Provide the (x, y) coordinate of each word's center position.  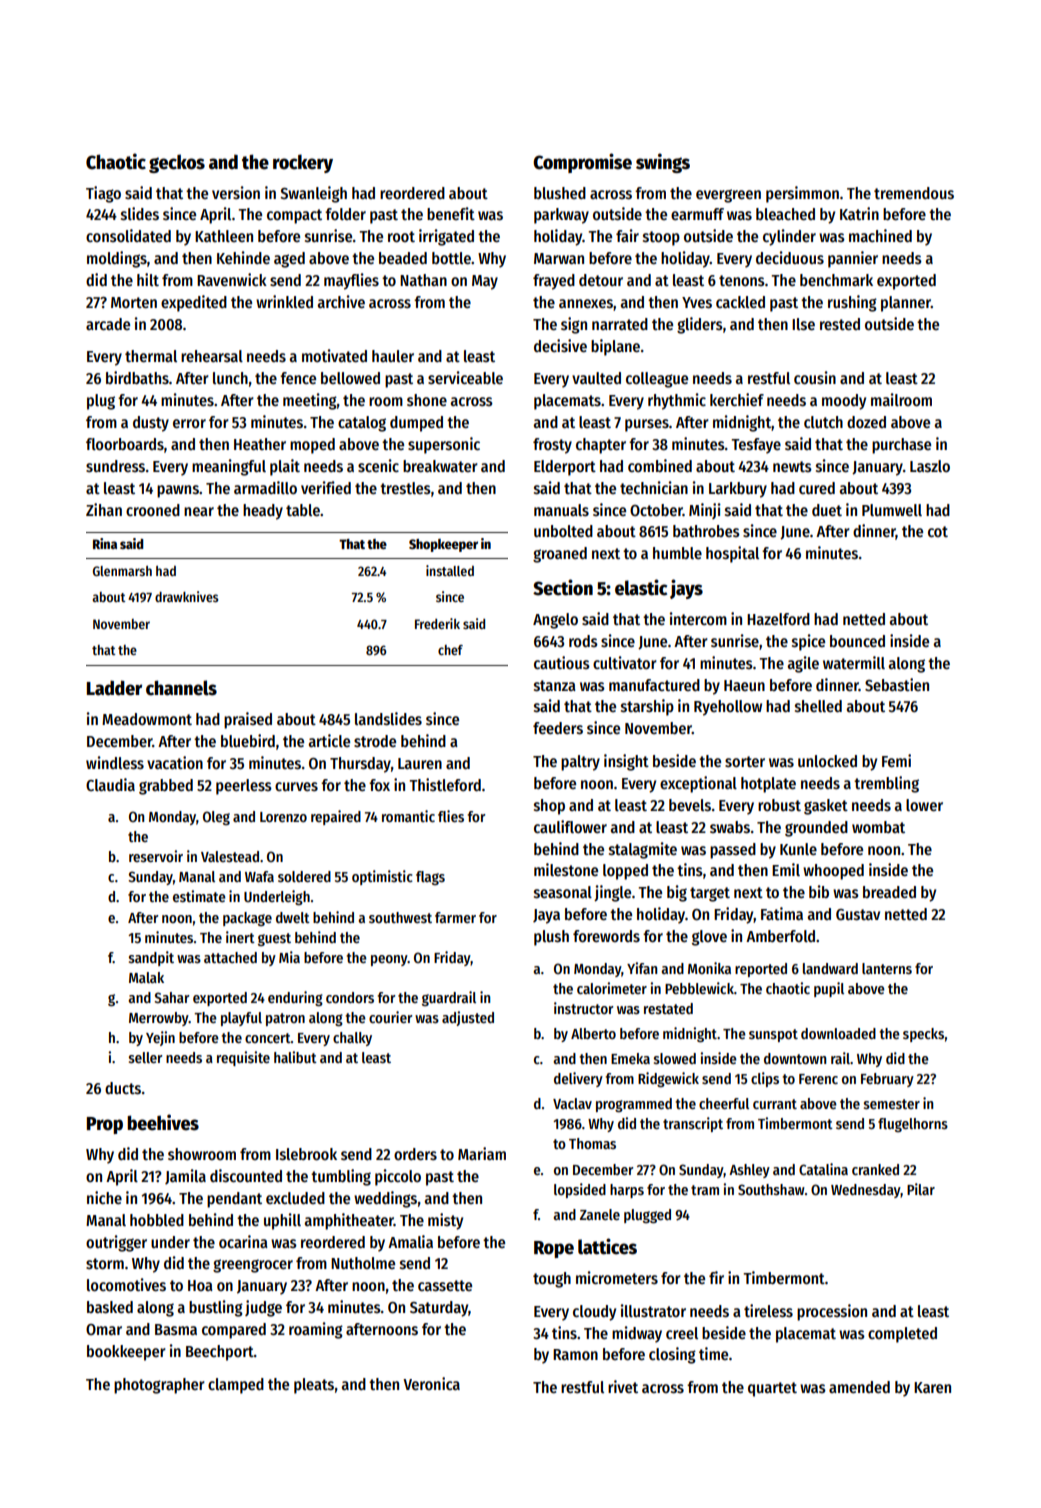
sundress (115, 466)
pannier (853, 259)
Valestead (230, 856)
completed (902, 1335)
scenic (378, 465)
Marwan (559, 258)
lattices (607, 1246)
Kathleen (224, 236)
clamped (236, 1386)
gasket (826, 807)
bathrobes (706, 531)
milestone (566, 869)
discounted (246, 1176)
